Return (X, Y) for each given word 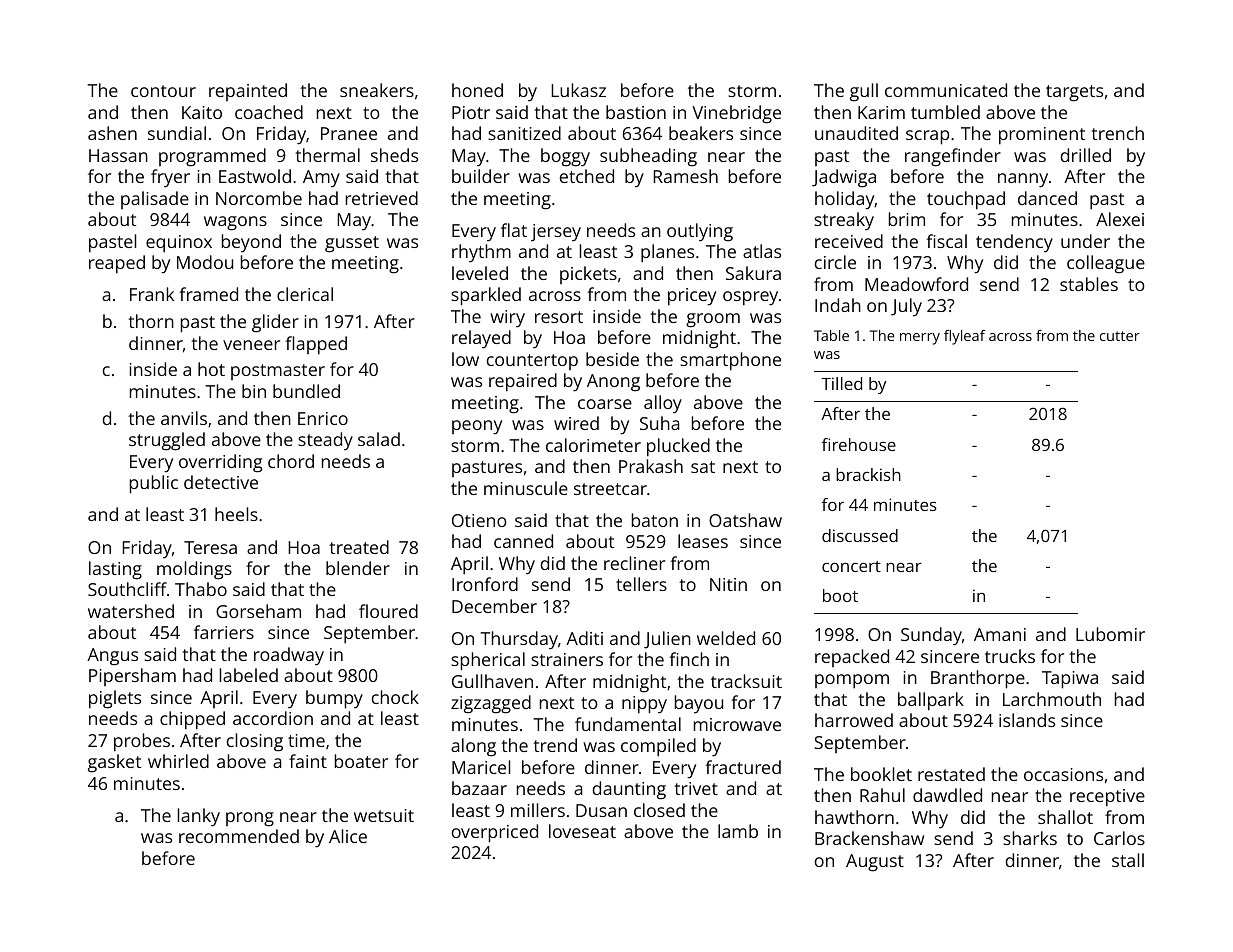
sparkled (486, 296)
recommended (239, 836)
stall (1128, 860)
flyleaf (964, 337)
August (875, 863)
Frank (152, 294)
